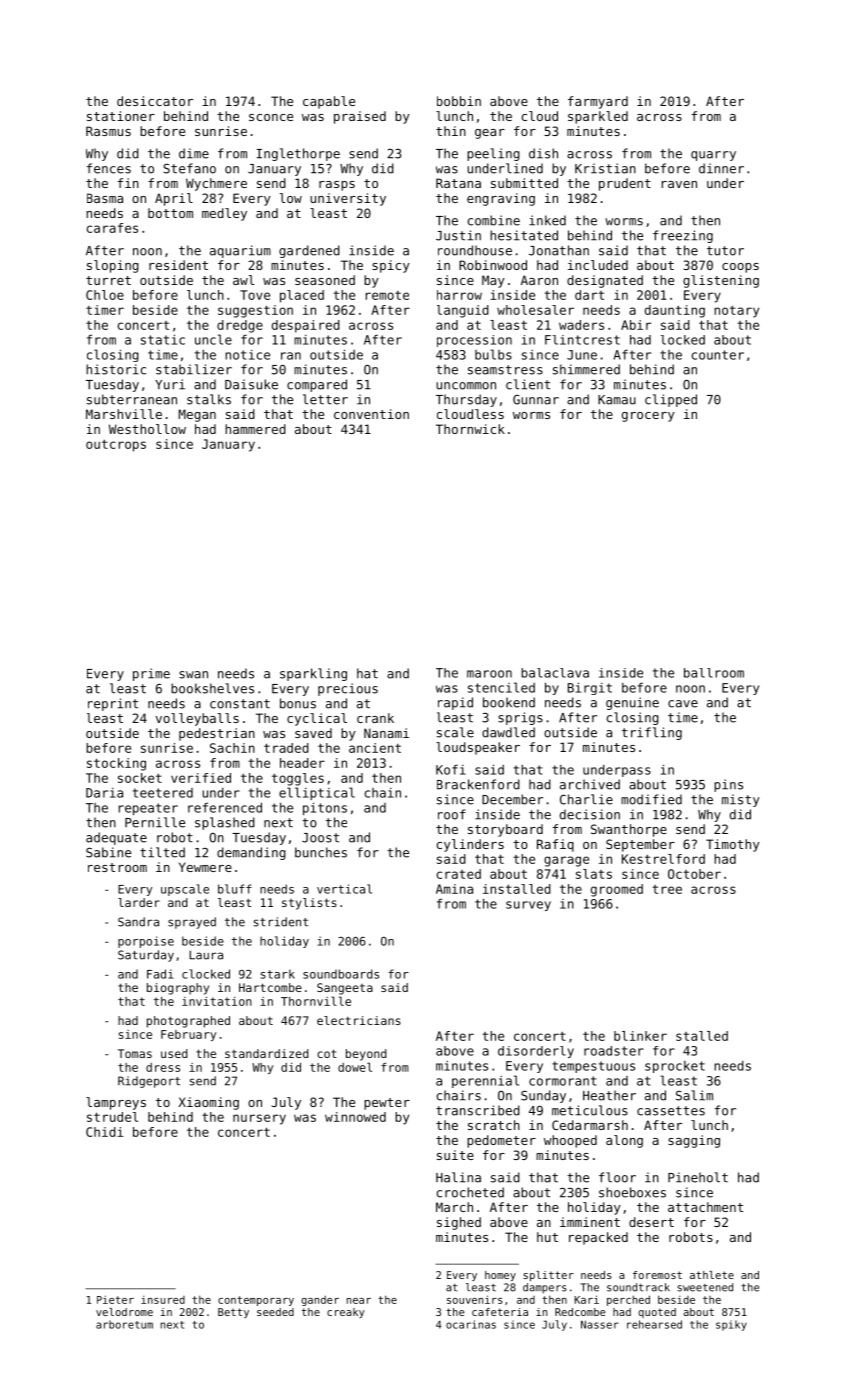 The image size is (849, 1400). I want to click on thin, so click(451, 131).
